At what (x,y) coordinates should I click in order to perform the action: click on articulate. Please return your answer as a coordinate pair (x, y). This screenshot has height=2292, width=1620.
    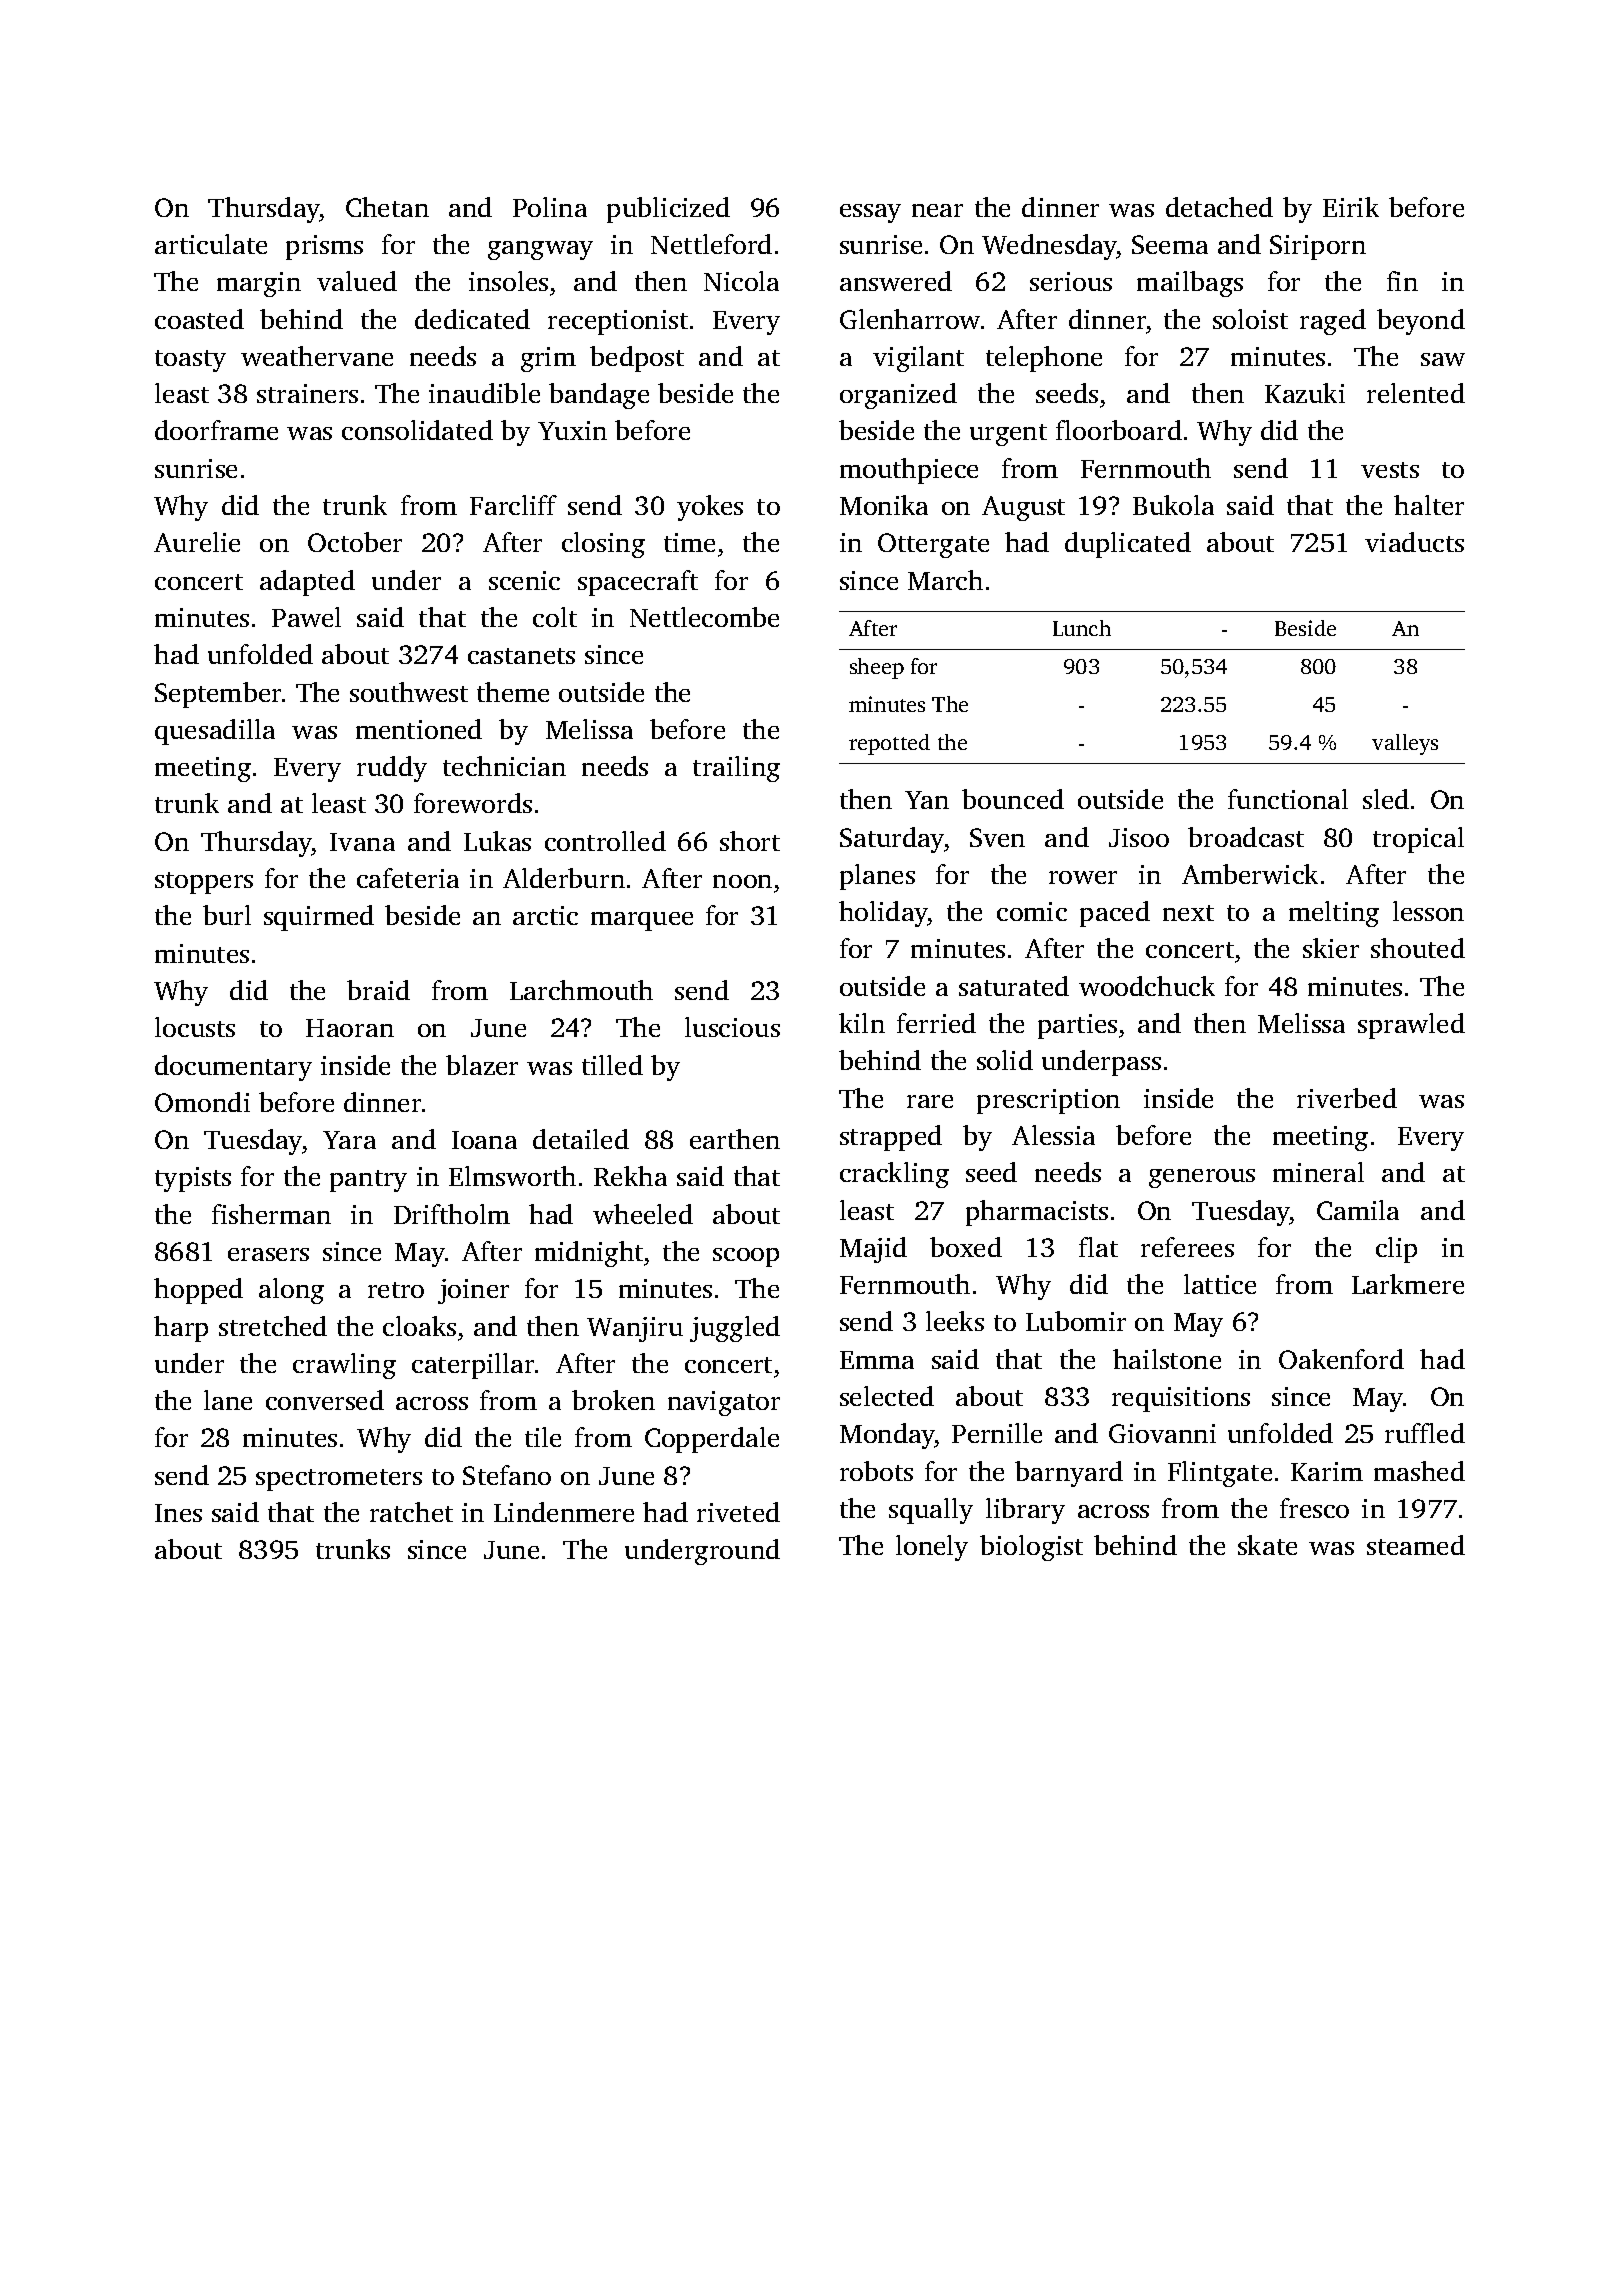
    Looking at the image, I should click on (211, 244).
